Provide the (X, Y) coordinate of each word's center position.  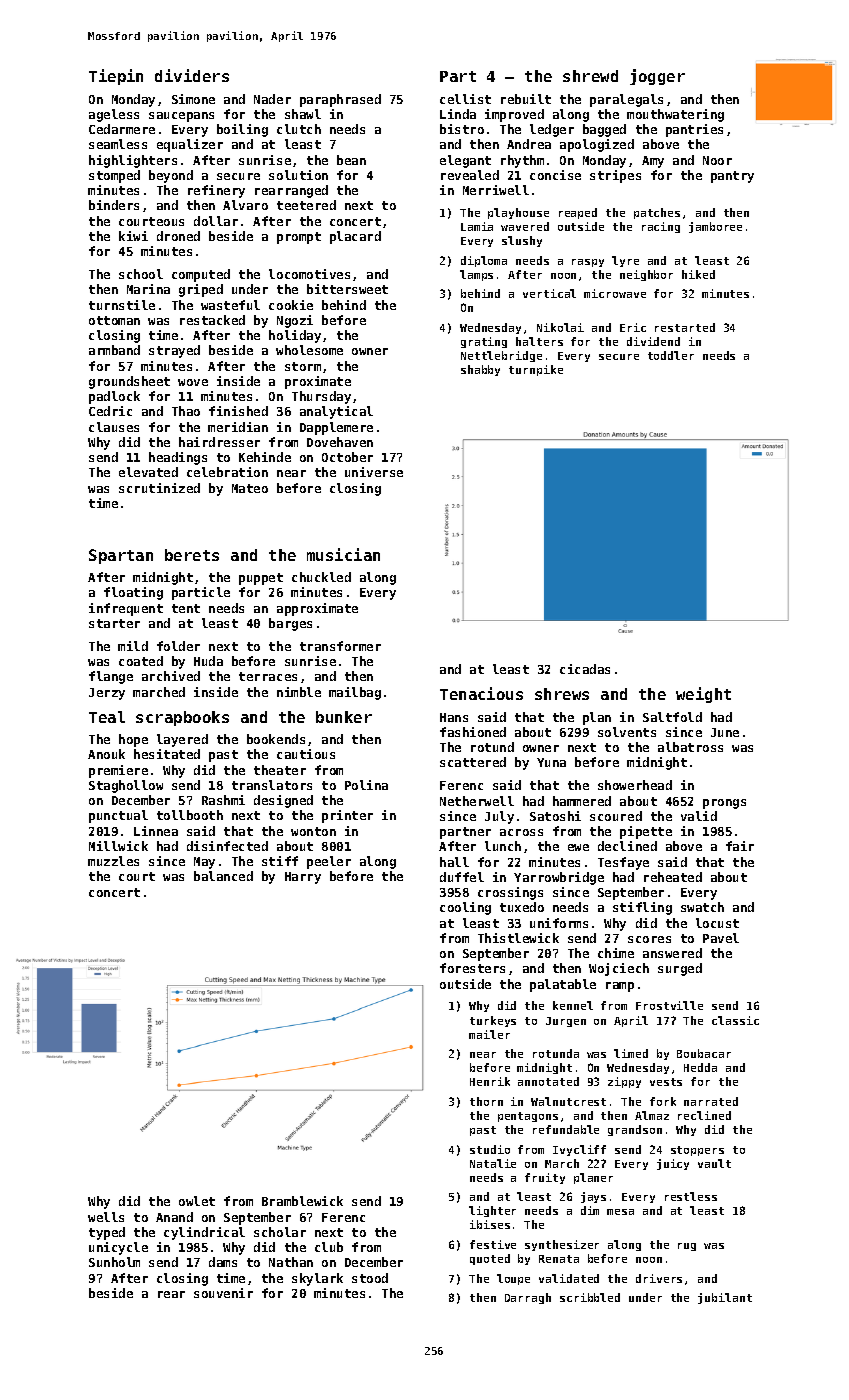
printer (347, 816)
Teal (107, 717)
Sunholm (114, 1262)
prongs (724, 804)
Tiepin (116, 77)
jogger (657, 77)
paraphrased (340, 100)
